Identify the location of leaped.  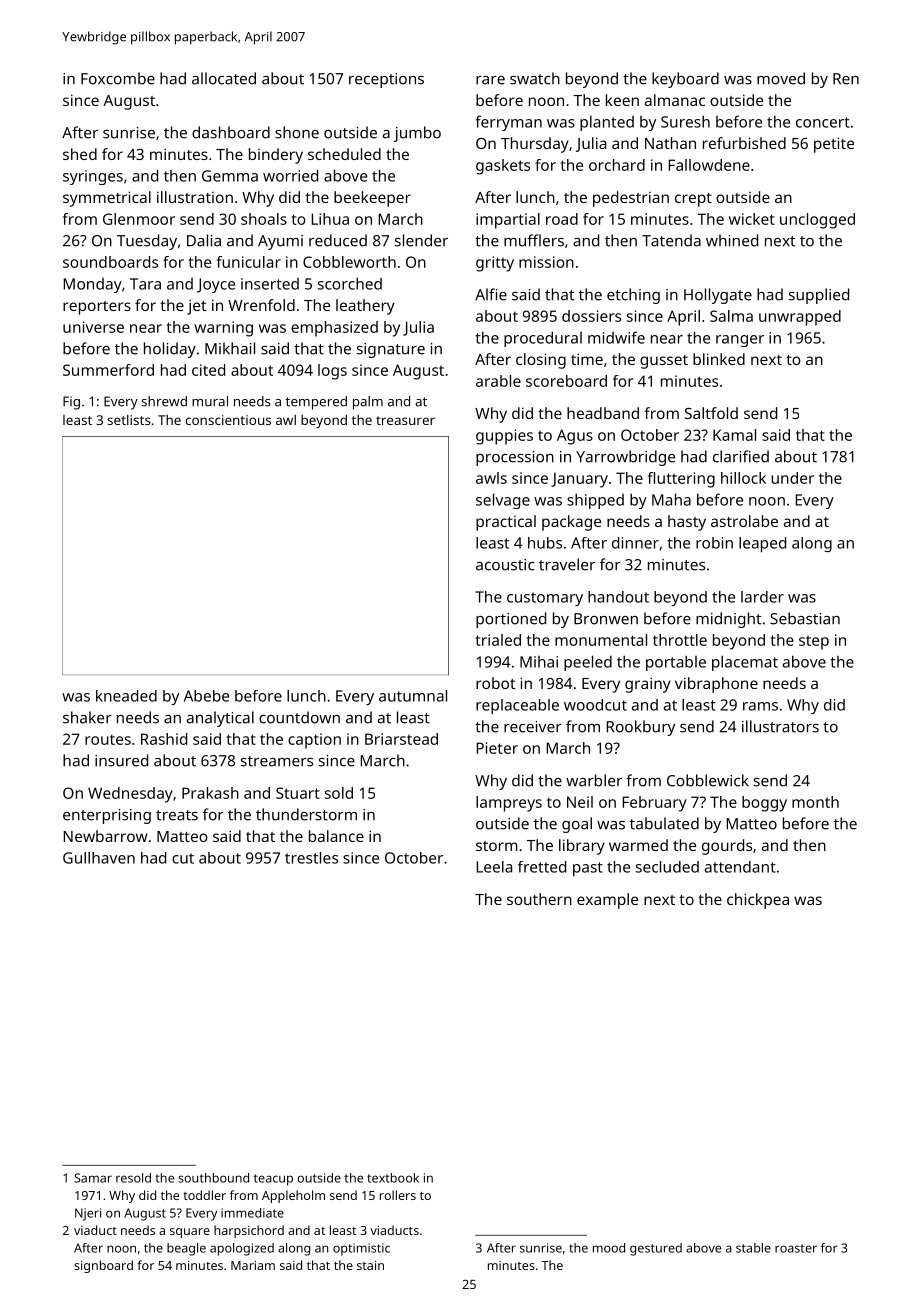
(762, 544).
